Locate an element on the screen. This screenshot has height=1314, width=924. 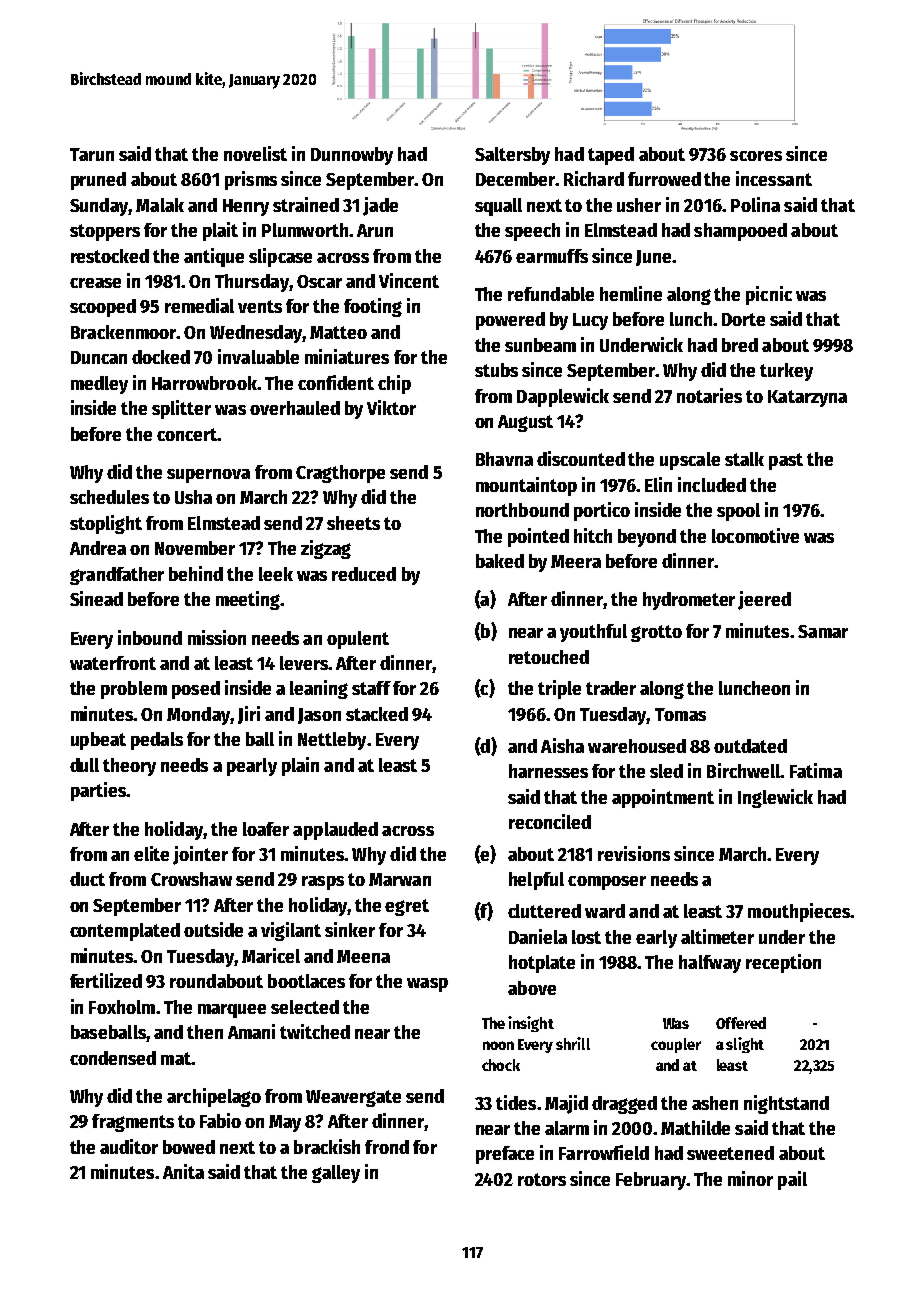
sinker is located at coordinates (350, 929).
